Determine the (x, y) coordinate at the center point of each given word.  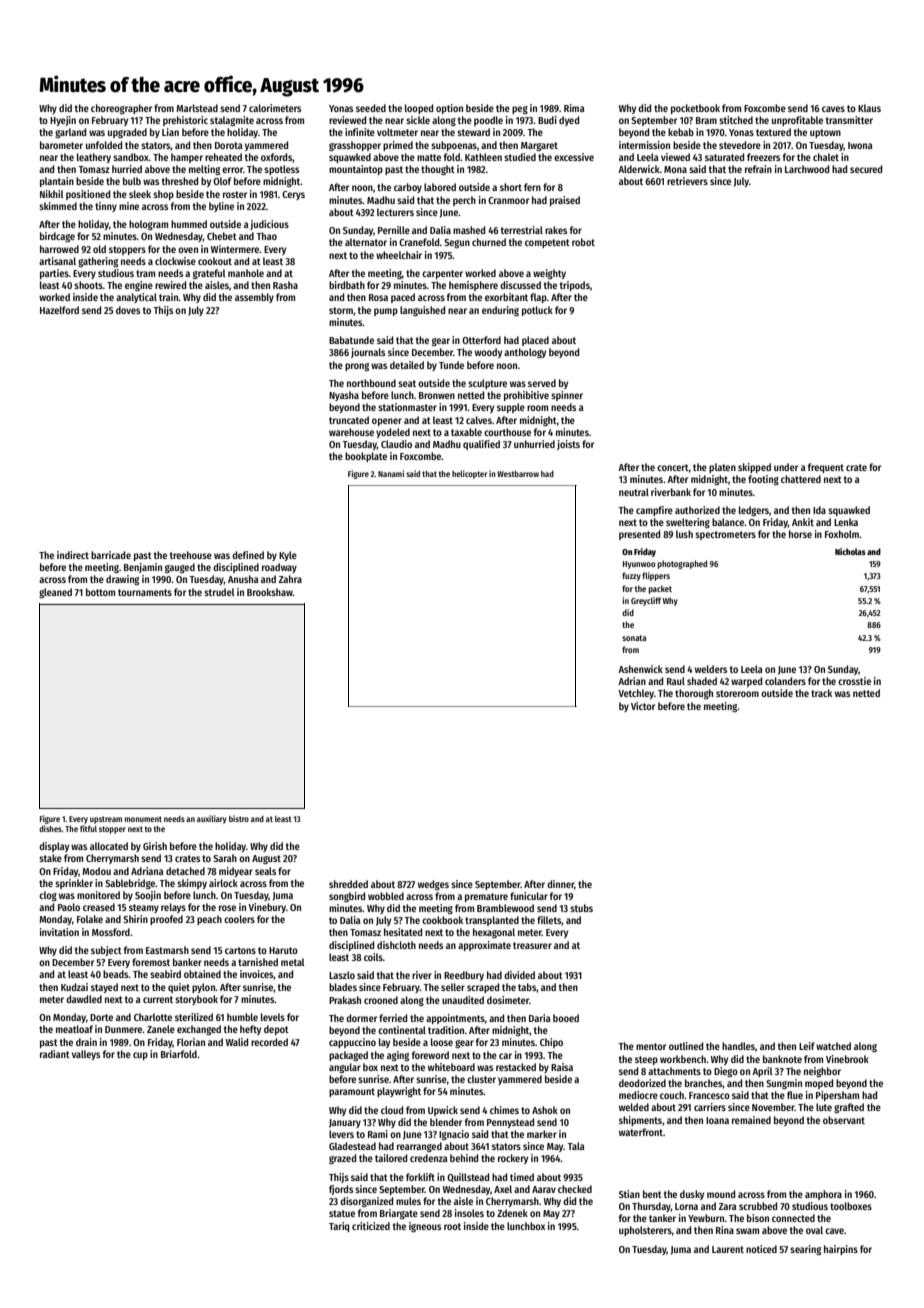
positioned (88, 195)
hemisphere (473, 286)
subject (106, 951)
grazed (342, 1159)
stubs (581, 908)
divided (519, 975)
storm (341, 310)
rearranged (419, 1147)
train (169, 297)
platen (722, 468)
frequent (826, 468)
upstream (106, 820)
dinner (560, 884)
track (821, 693)
